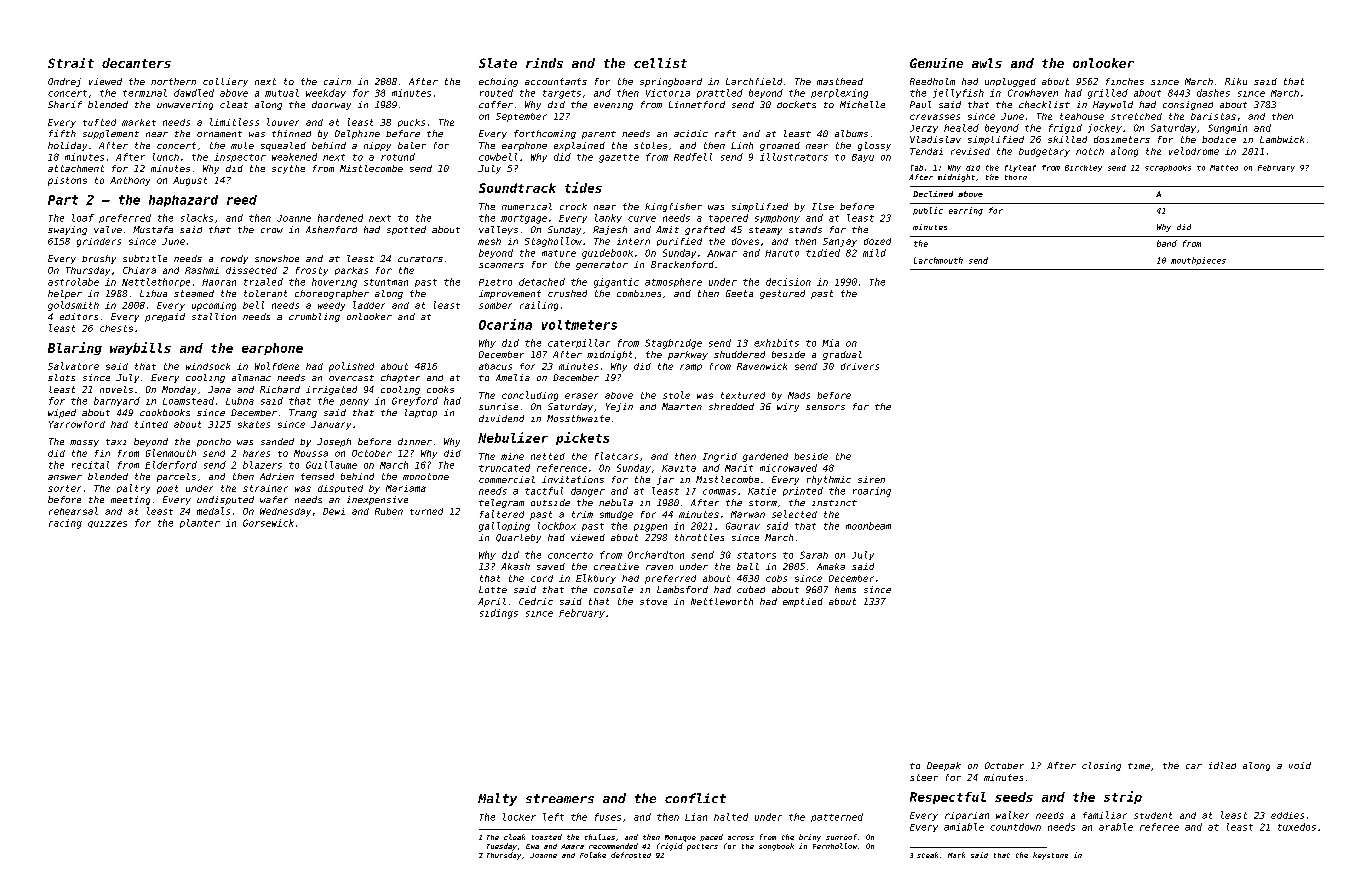 This page has height=887, width=1372. Describe the element at coordinates (682, 406) in the page. I see `Maarten` at that location.
